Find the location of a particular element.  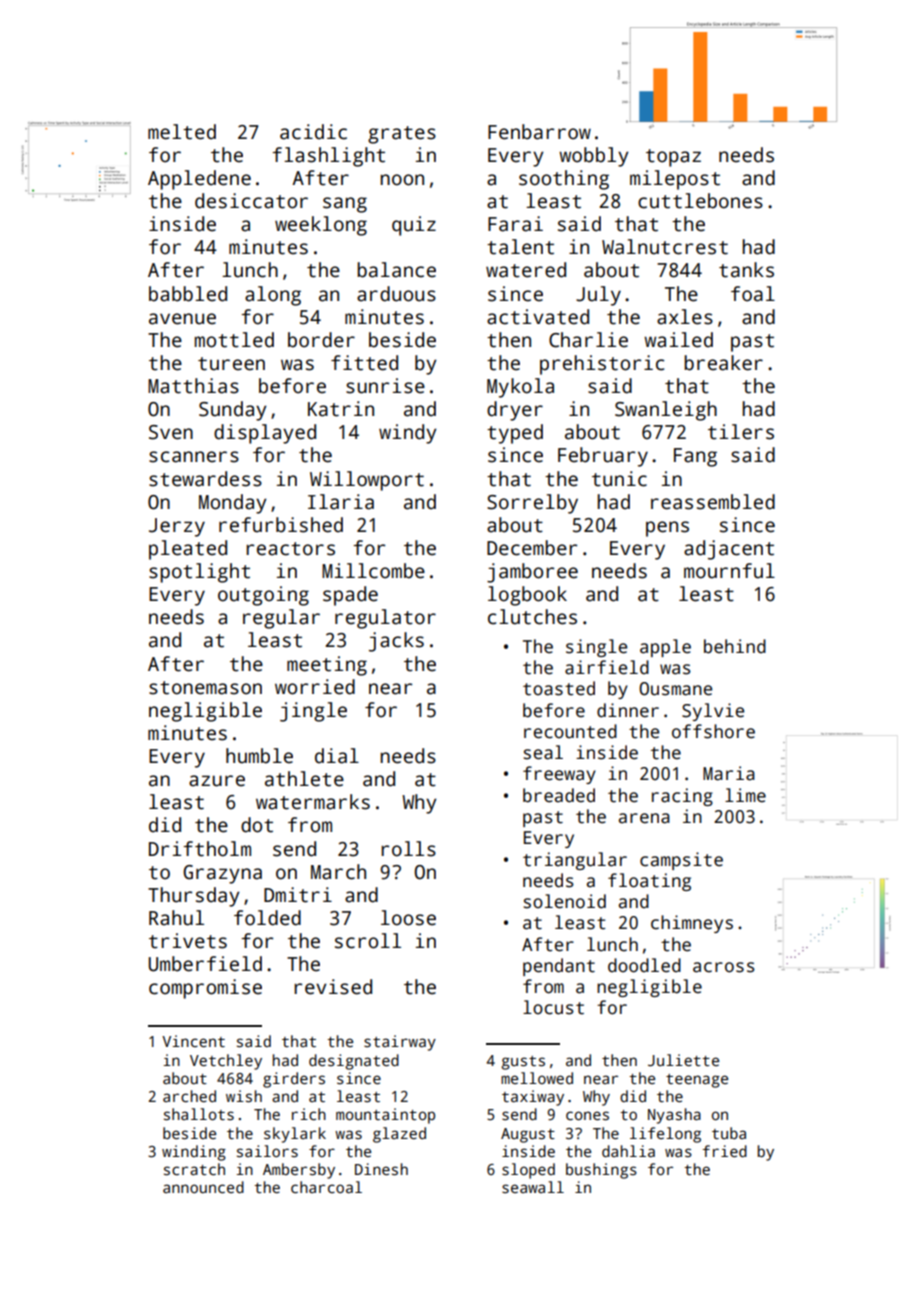

breaker is located at coordinates (723, 363).
